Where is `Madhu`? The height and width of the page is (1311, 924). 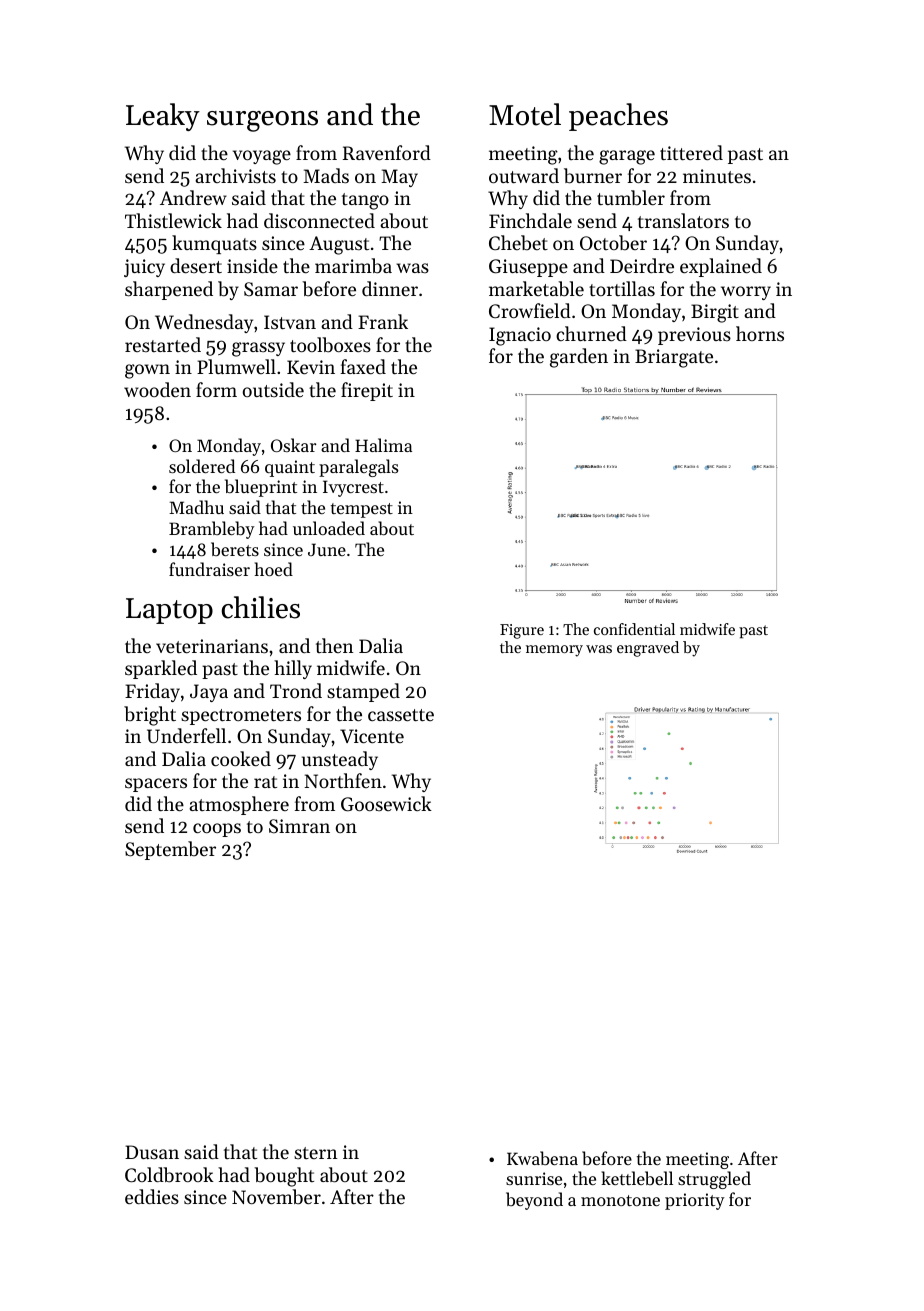 Madhu is located at coordinates (196, 507).
